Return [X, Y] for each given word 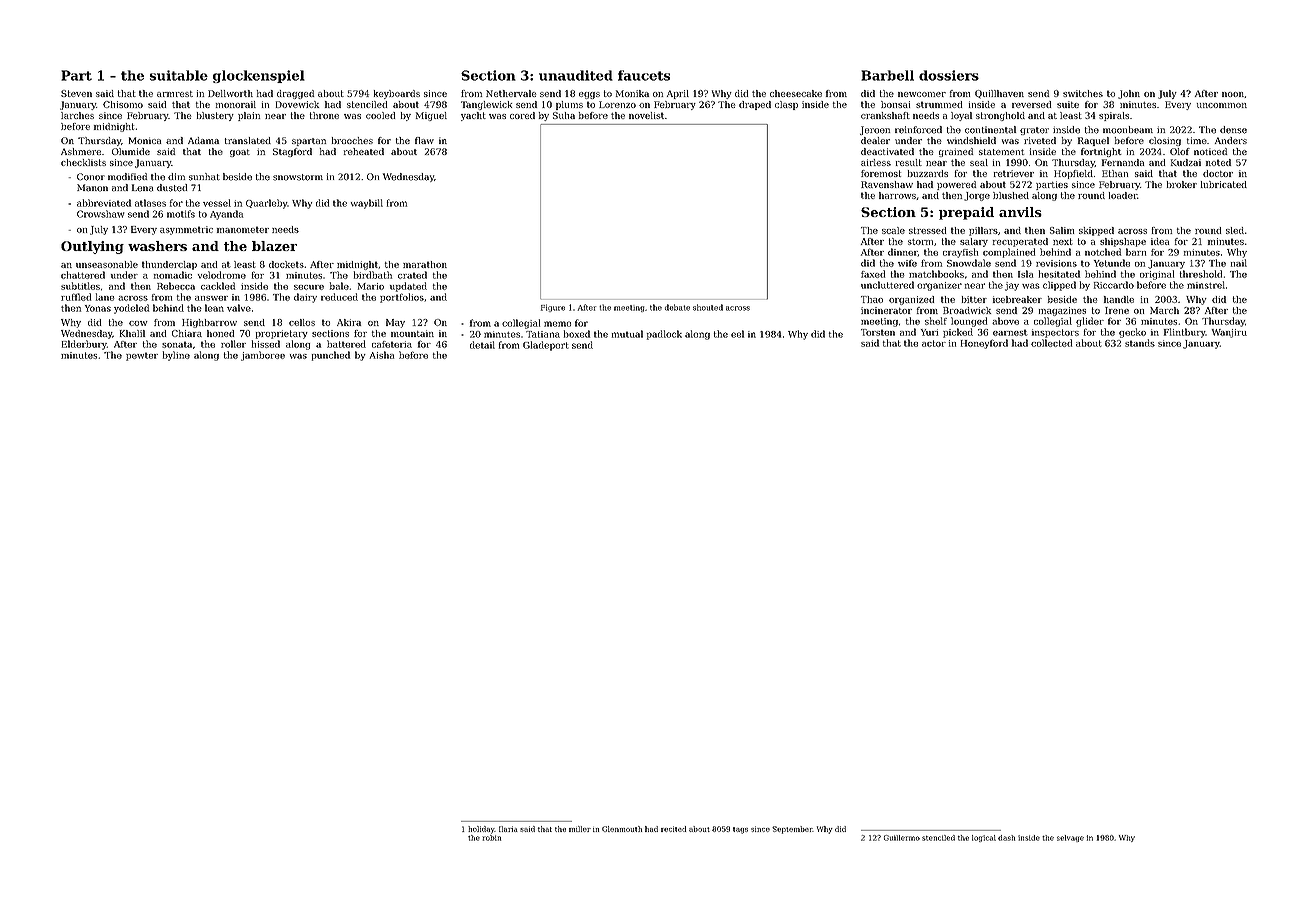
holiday [481, 830]
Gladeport [546, 346]
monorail [236, 104]
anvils [1020, 212]
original [1157, 275]
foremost [881, 173]
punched [330, 356]
